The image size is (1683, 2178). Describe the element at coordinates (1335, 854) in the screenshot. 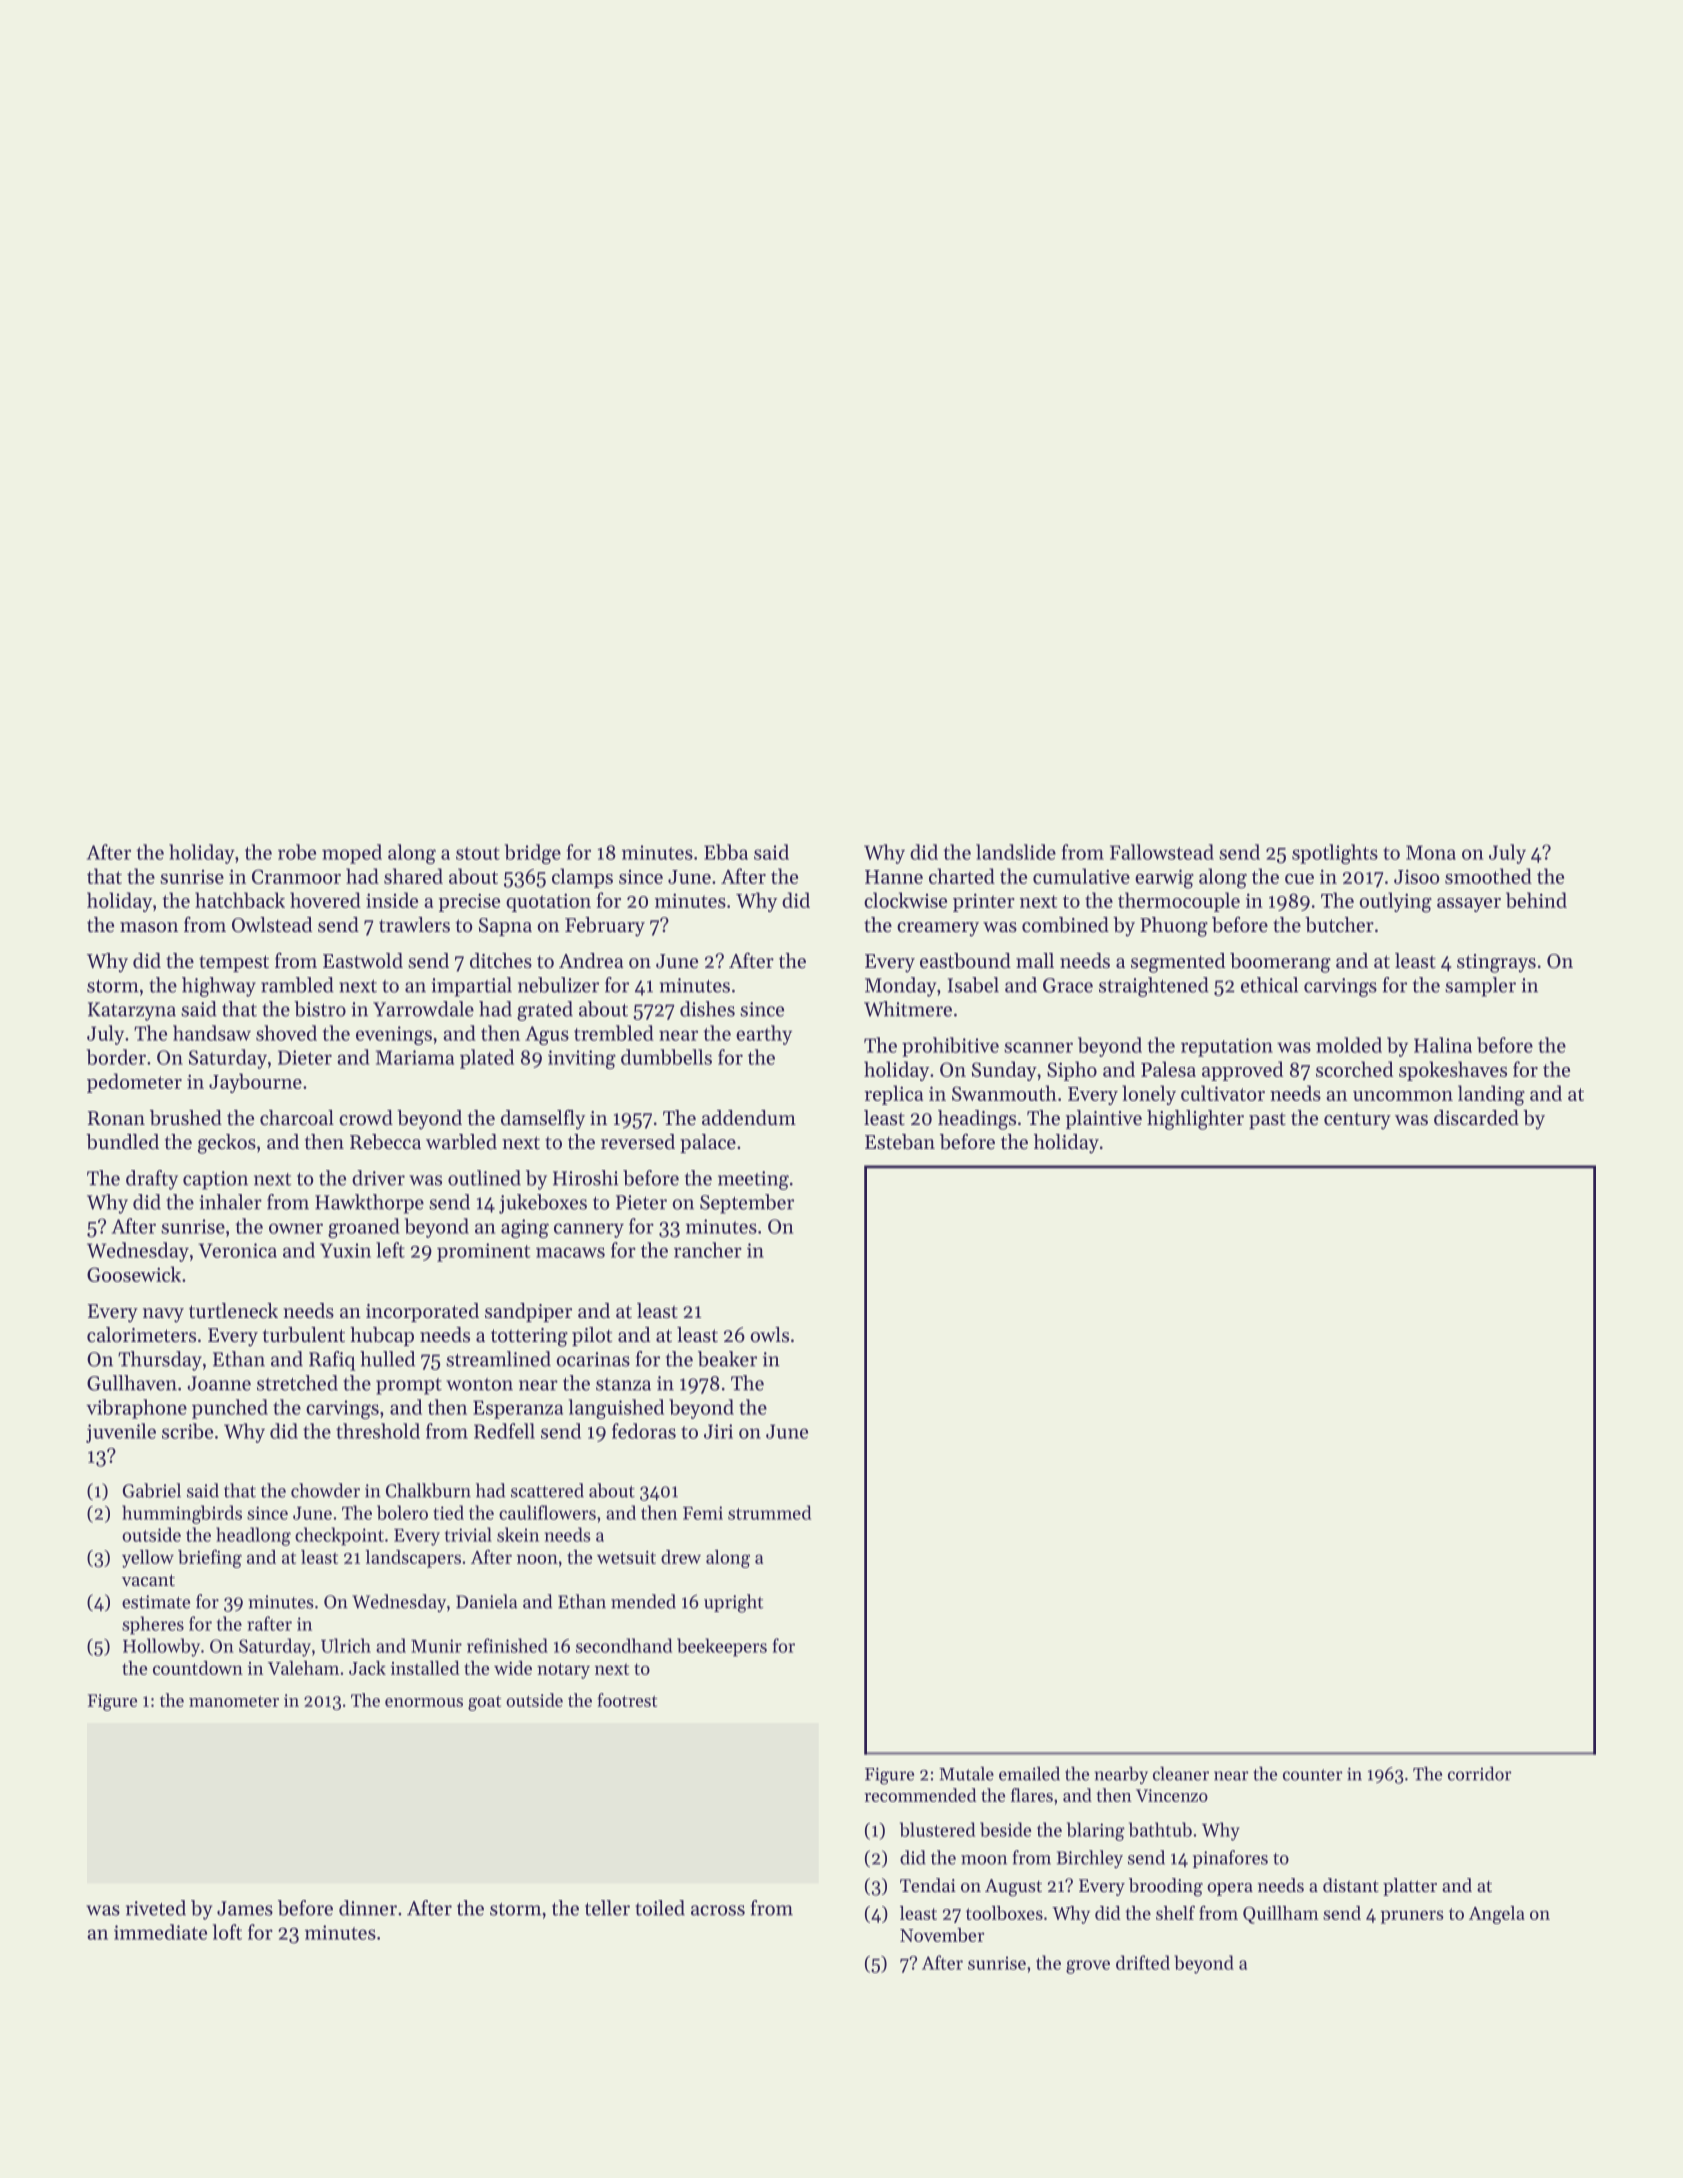

I see `spotlights` at that location.
